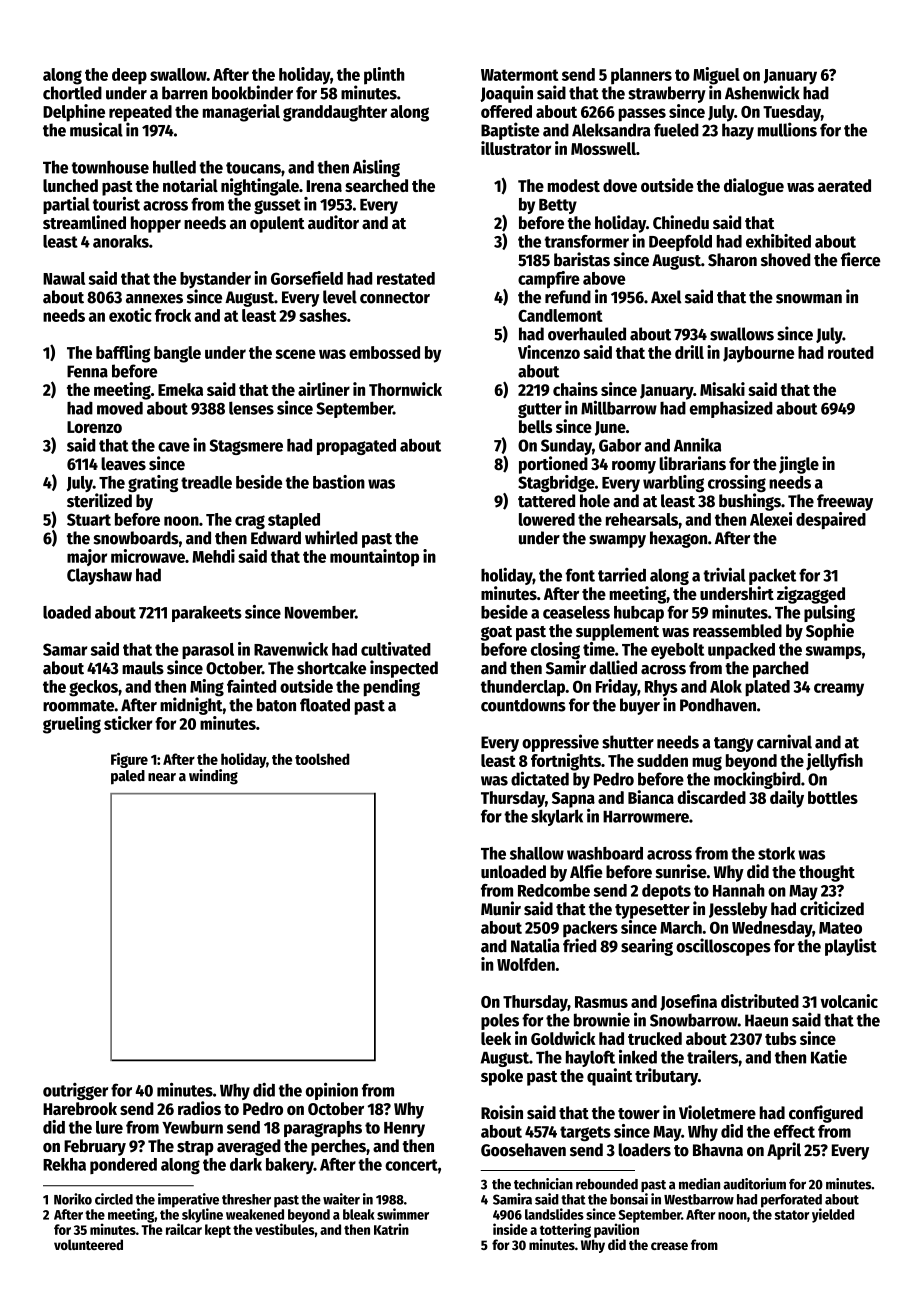 The height and width of the document is (1308, 924). Describe the element at coordinates (839, 690) in the document. I see `creamy` at that location.
